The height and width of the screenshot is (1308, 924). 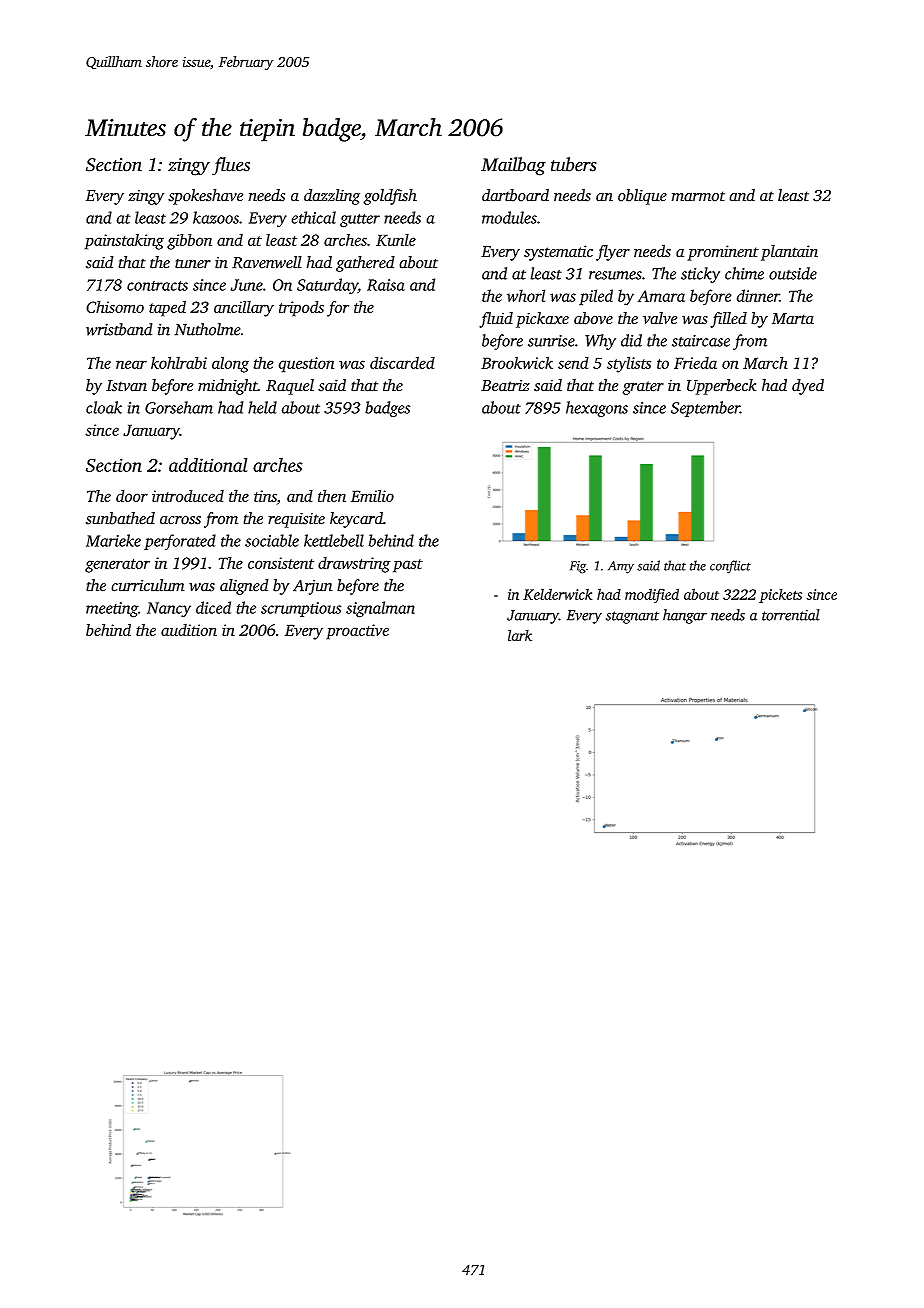 I want to click on dinner, so click(x=758, y=295).
